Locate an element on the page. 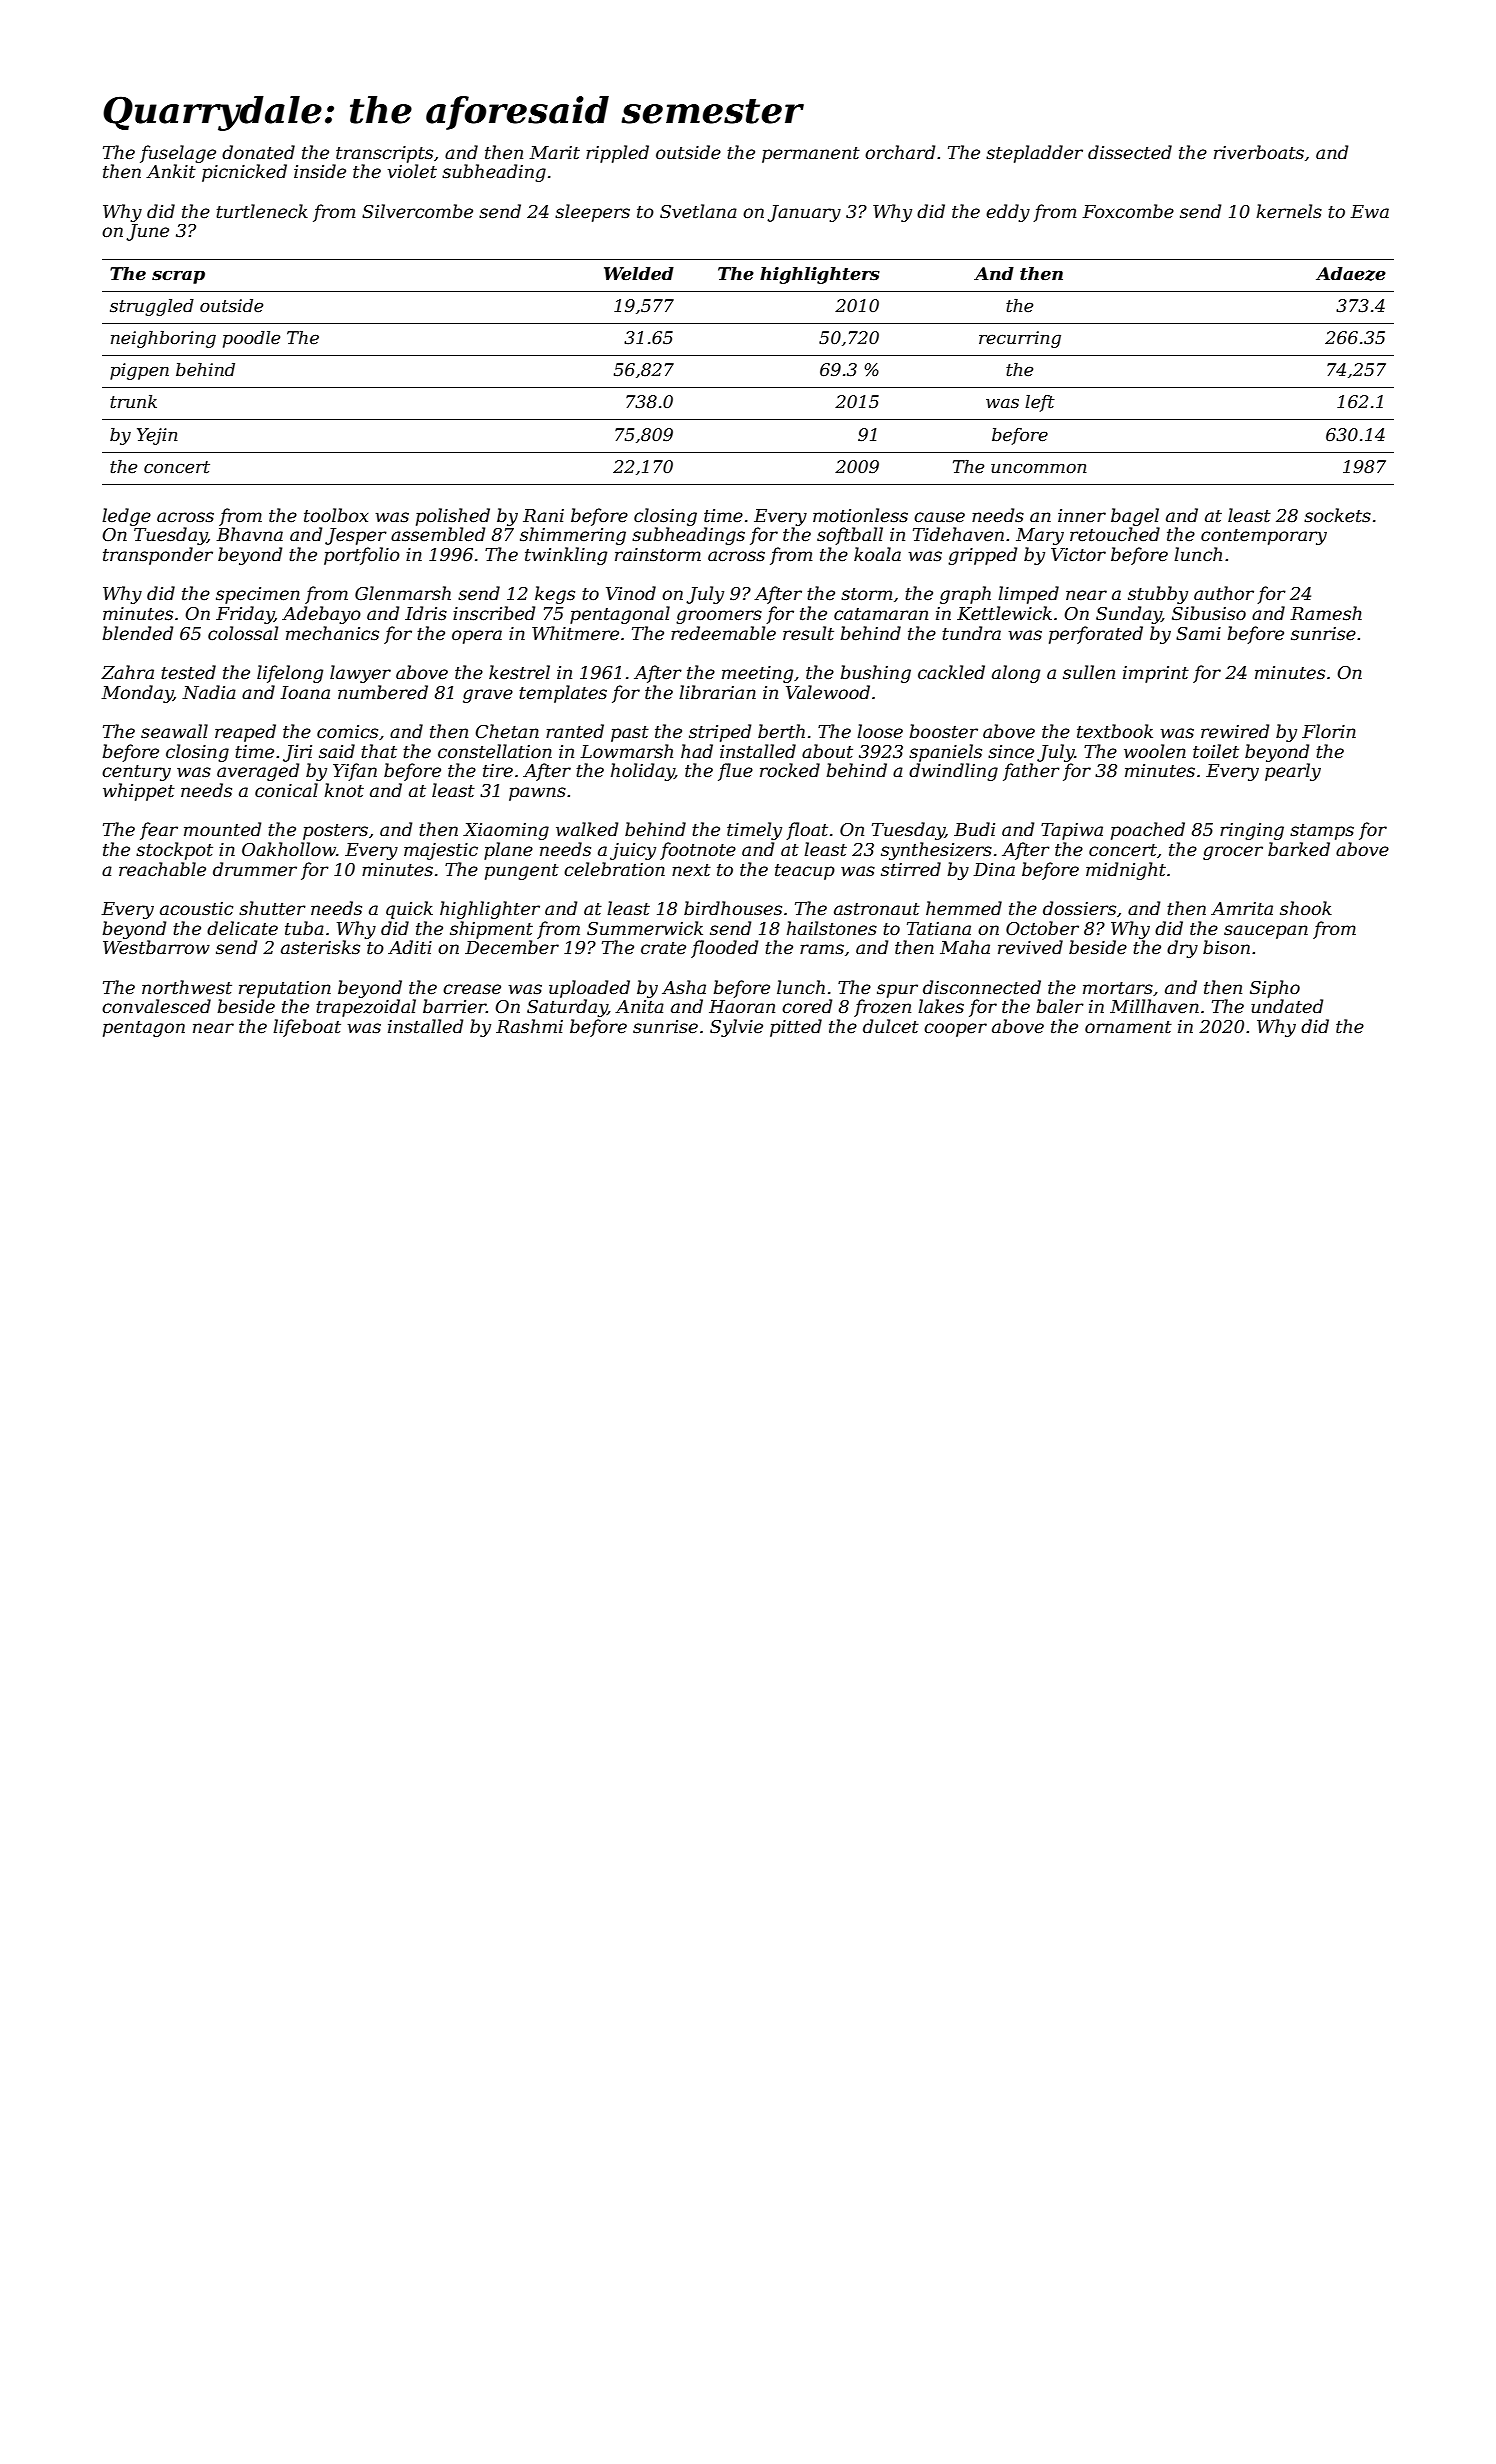  Rashmi is located at coordinates (529, 1026).
